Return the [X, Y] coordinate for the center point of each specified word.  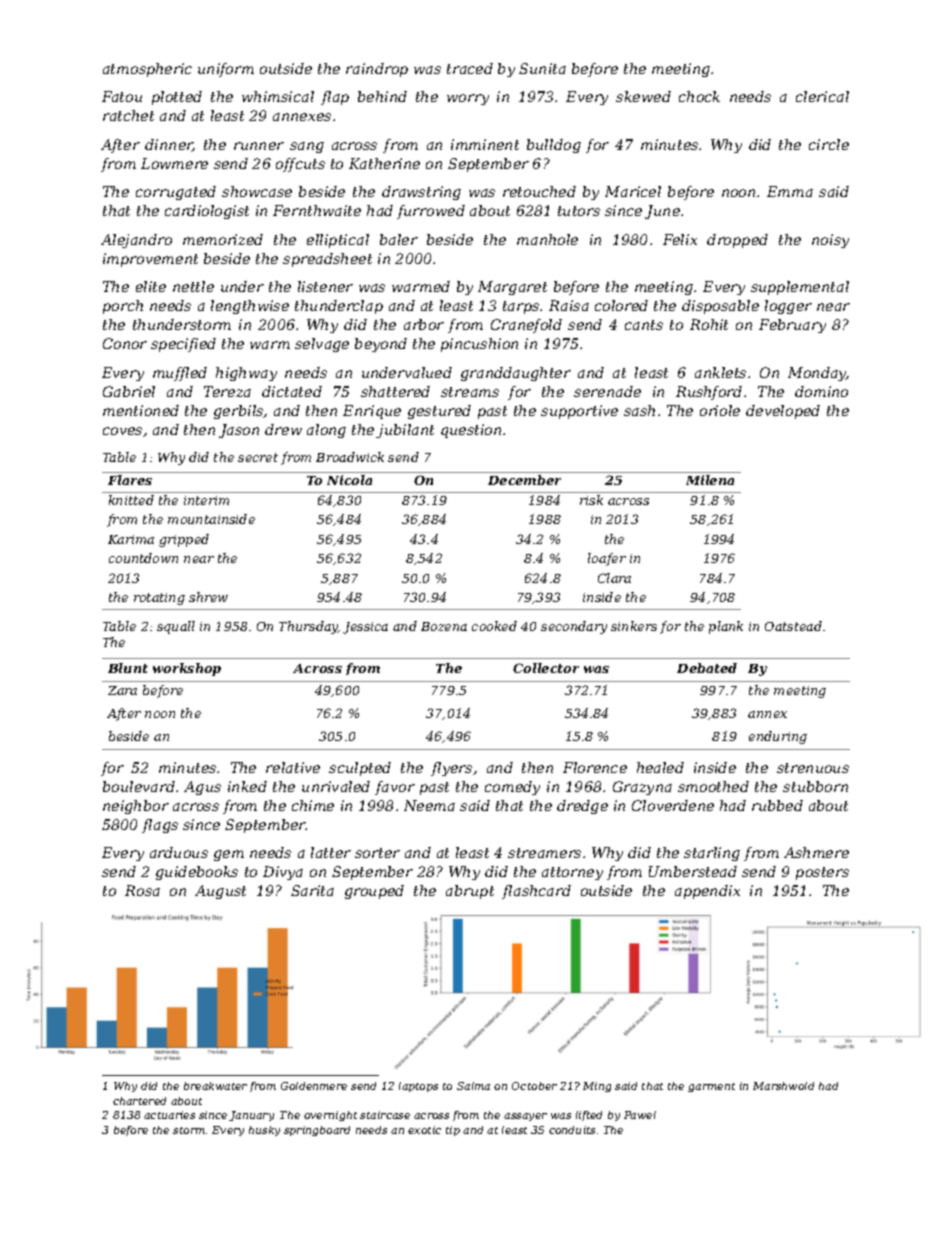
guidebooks [197, 873]
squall [176, 627]
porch [123, 307]
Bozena [444, 626]
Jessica [365, 628]
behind [382, 96]
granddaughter [516, 374]
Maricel [633, 191]
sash [639, 410]
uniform [226, 70]
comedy [512, 788]
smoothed [713, 786]
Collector [546, 668]
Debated [707, 668]
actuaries [169, 1115]
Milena [710, 480]
